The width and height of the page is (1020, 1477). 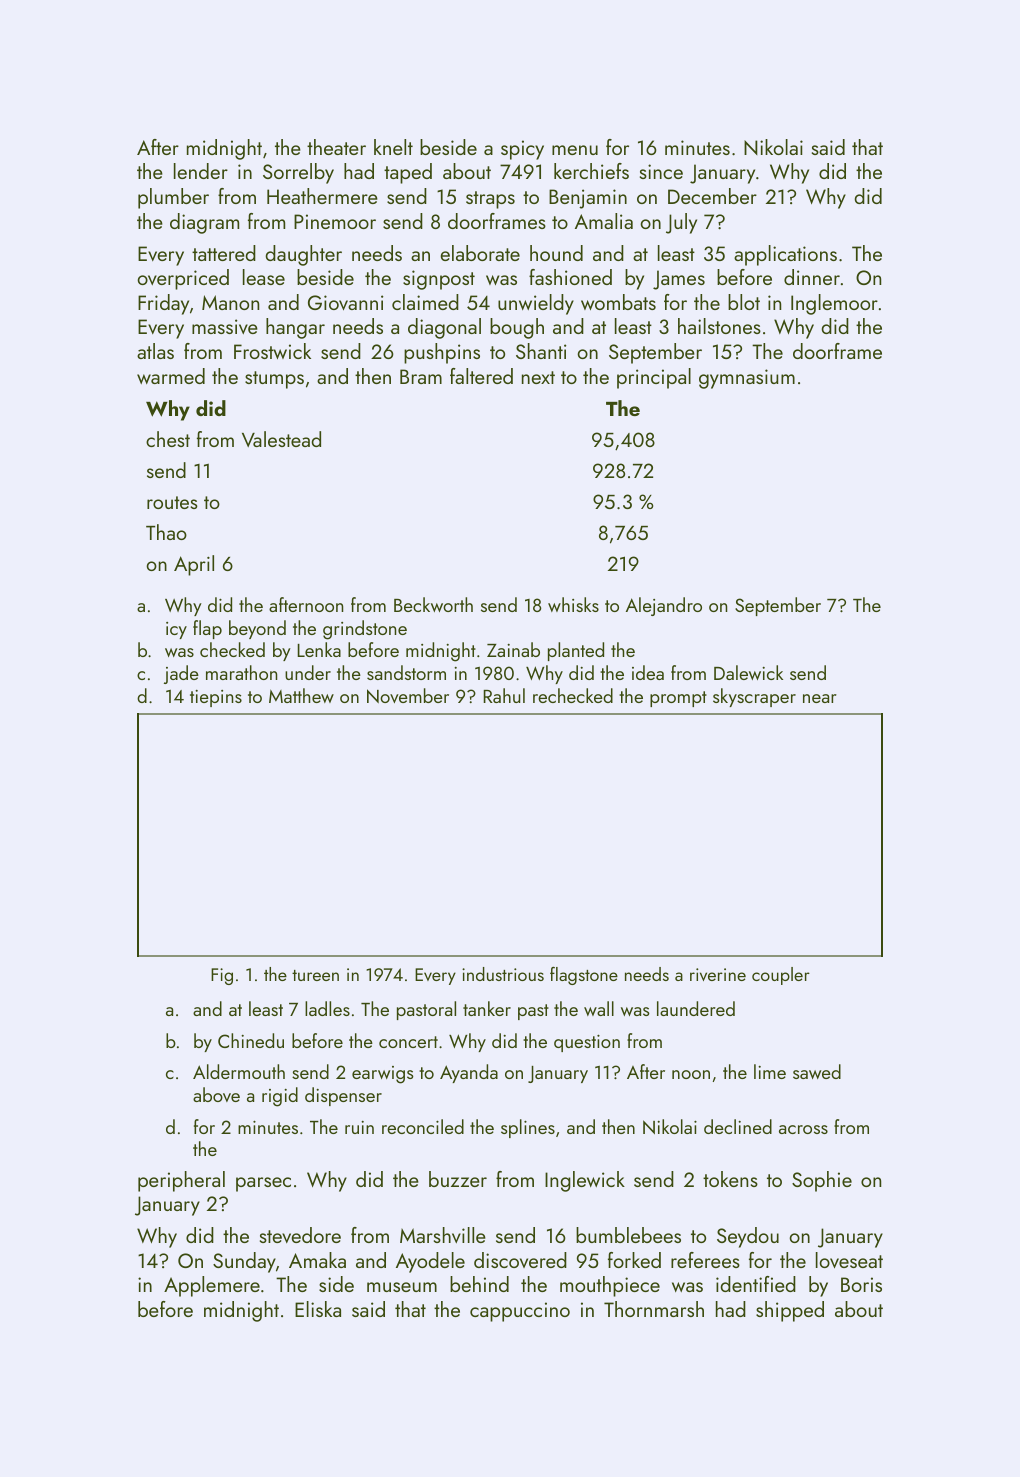 I want to click on faltered, so click(x=481, y=376).
